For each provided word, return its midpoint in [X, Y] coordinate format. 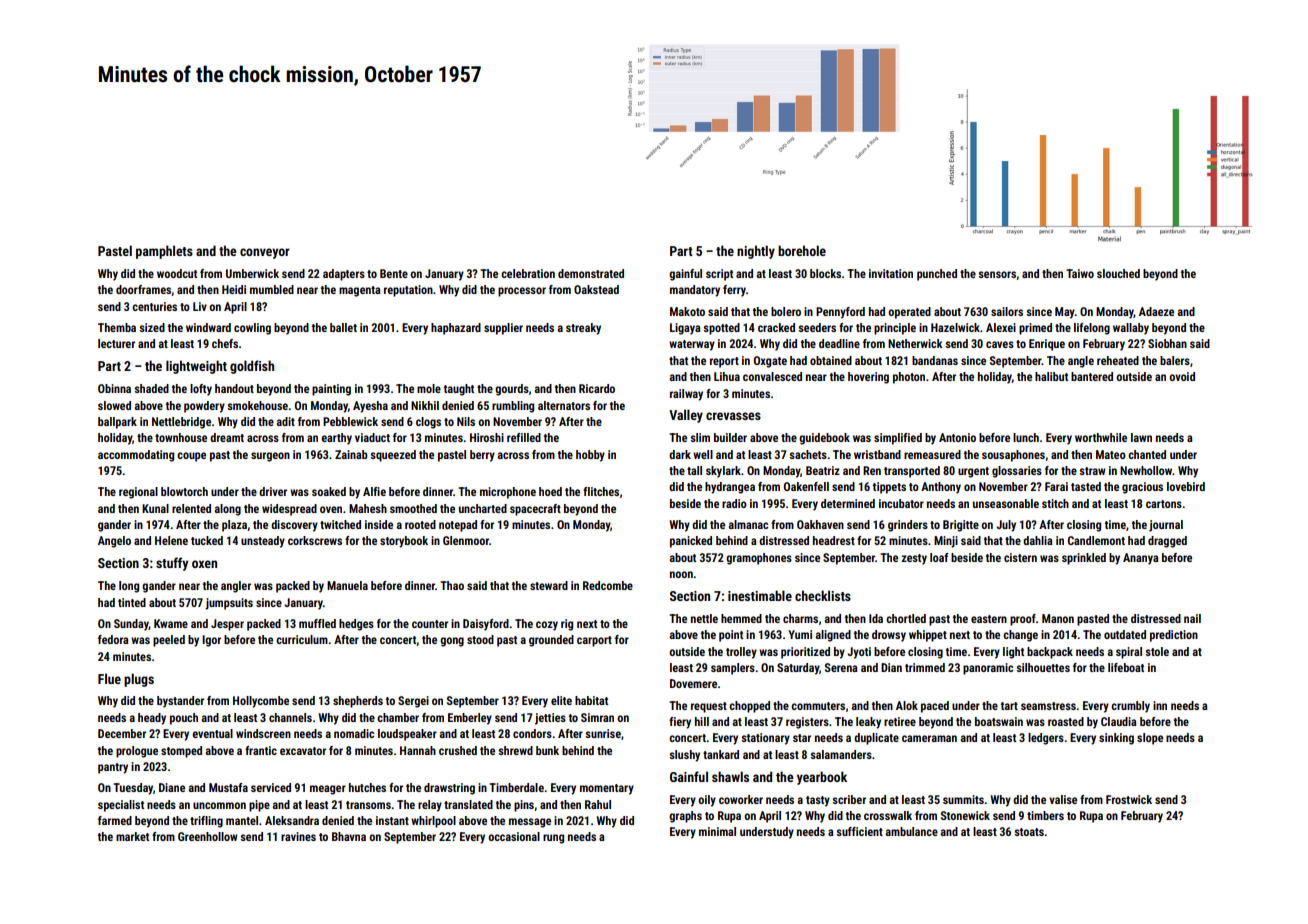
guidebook [824, 439]
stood [480, 639]
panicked [691, 542]
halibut [1051, 376]
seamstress [1048, 706]
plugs [139, 680]
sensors [997, 274]
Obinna [114, 388]
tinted [132, 602]
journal [1166, 526]
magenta [360, 291]
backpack [1050, 653]
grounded [551, 641]
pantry [113, 768]
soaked [329, 491]
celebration [528, 273]
